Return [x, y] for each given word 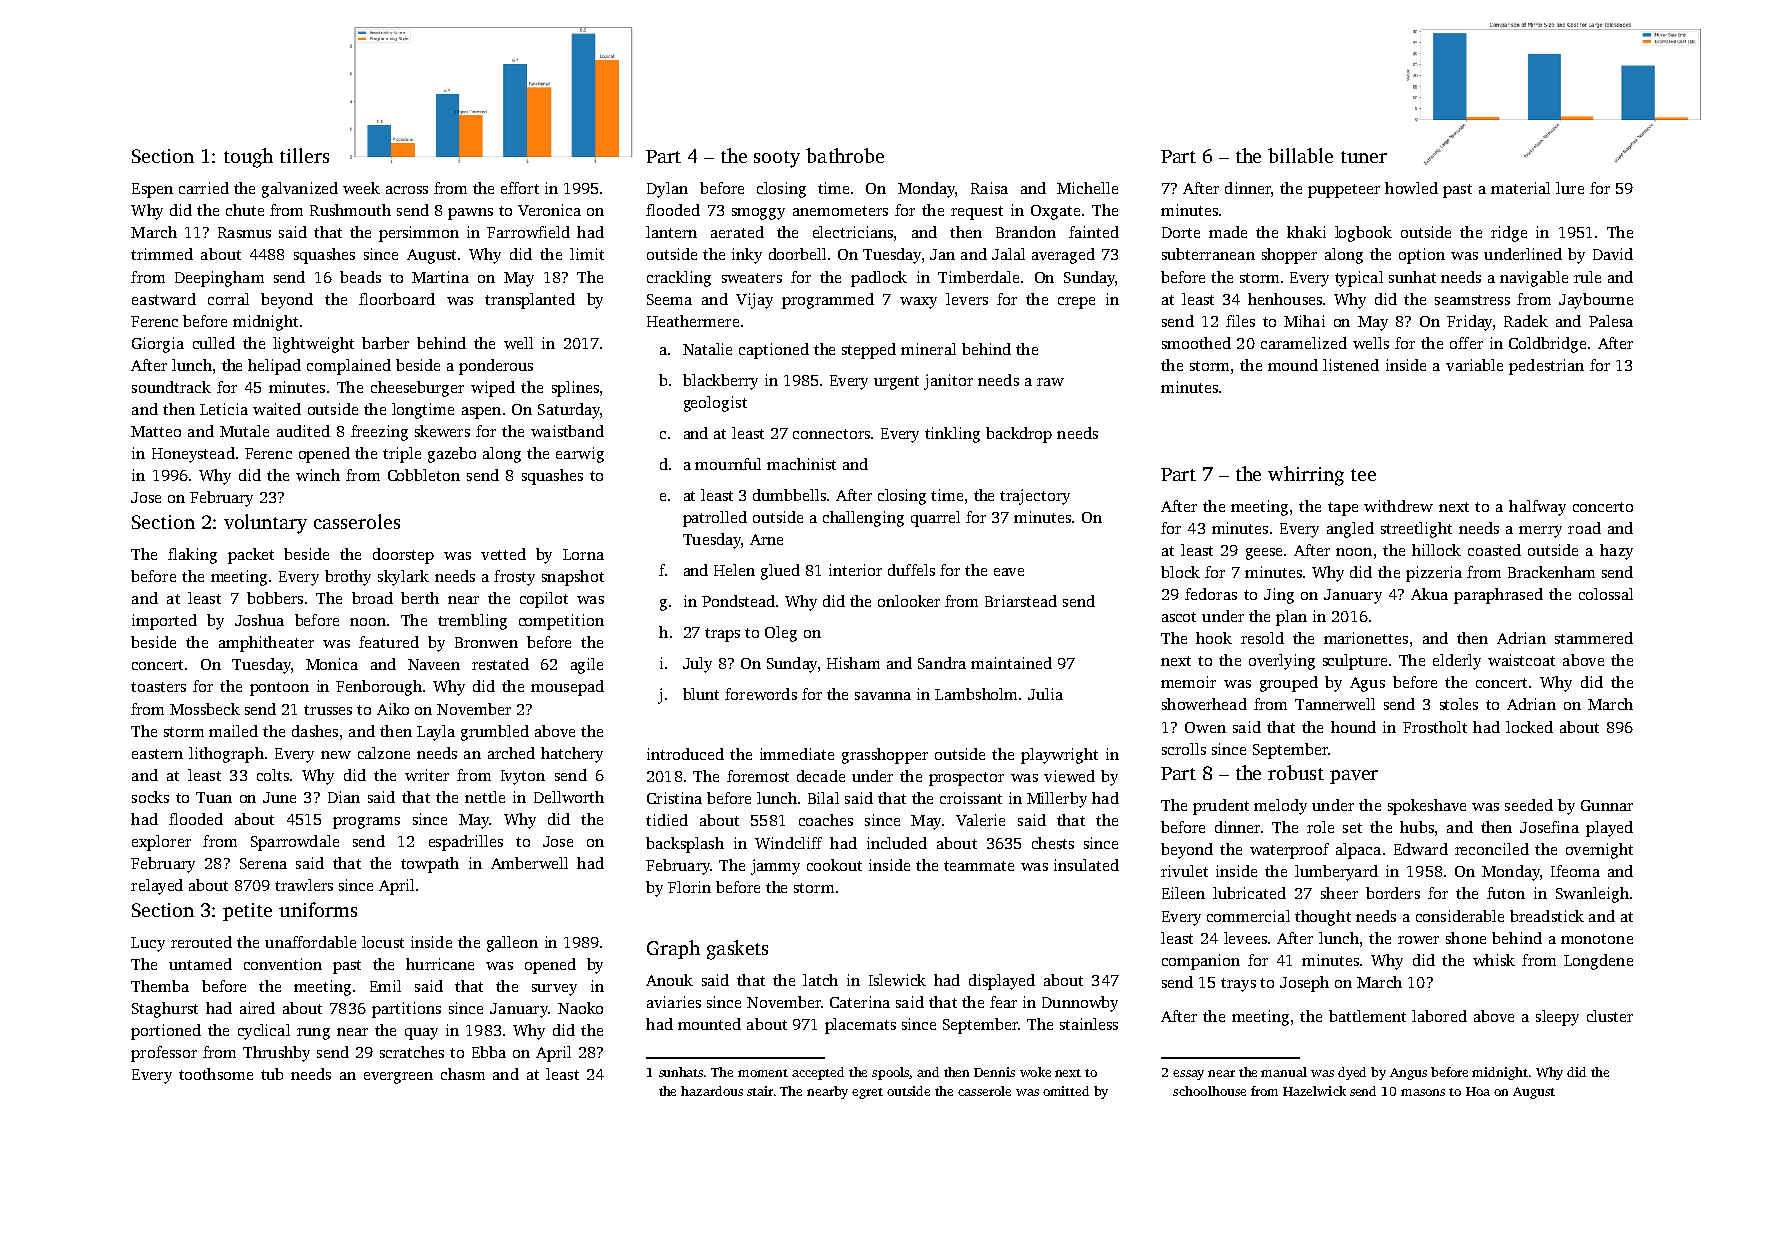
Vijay [754, 301]
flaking [192, 556]
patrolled [715, 519]
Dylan [667, 190]
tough [248, 158]
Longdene [1598, 962]
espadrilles [466, 843]
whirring [1306, 476]
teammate [979, 866]
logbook [1363, 234]
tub [272, 1074]
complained [349, 367]
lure [1570, 188]
